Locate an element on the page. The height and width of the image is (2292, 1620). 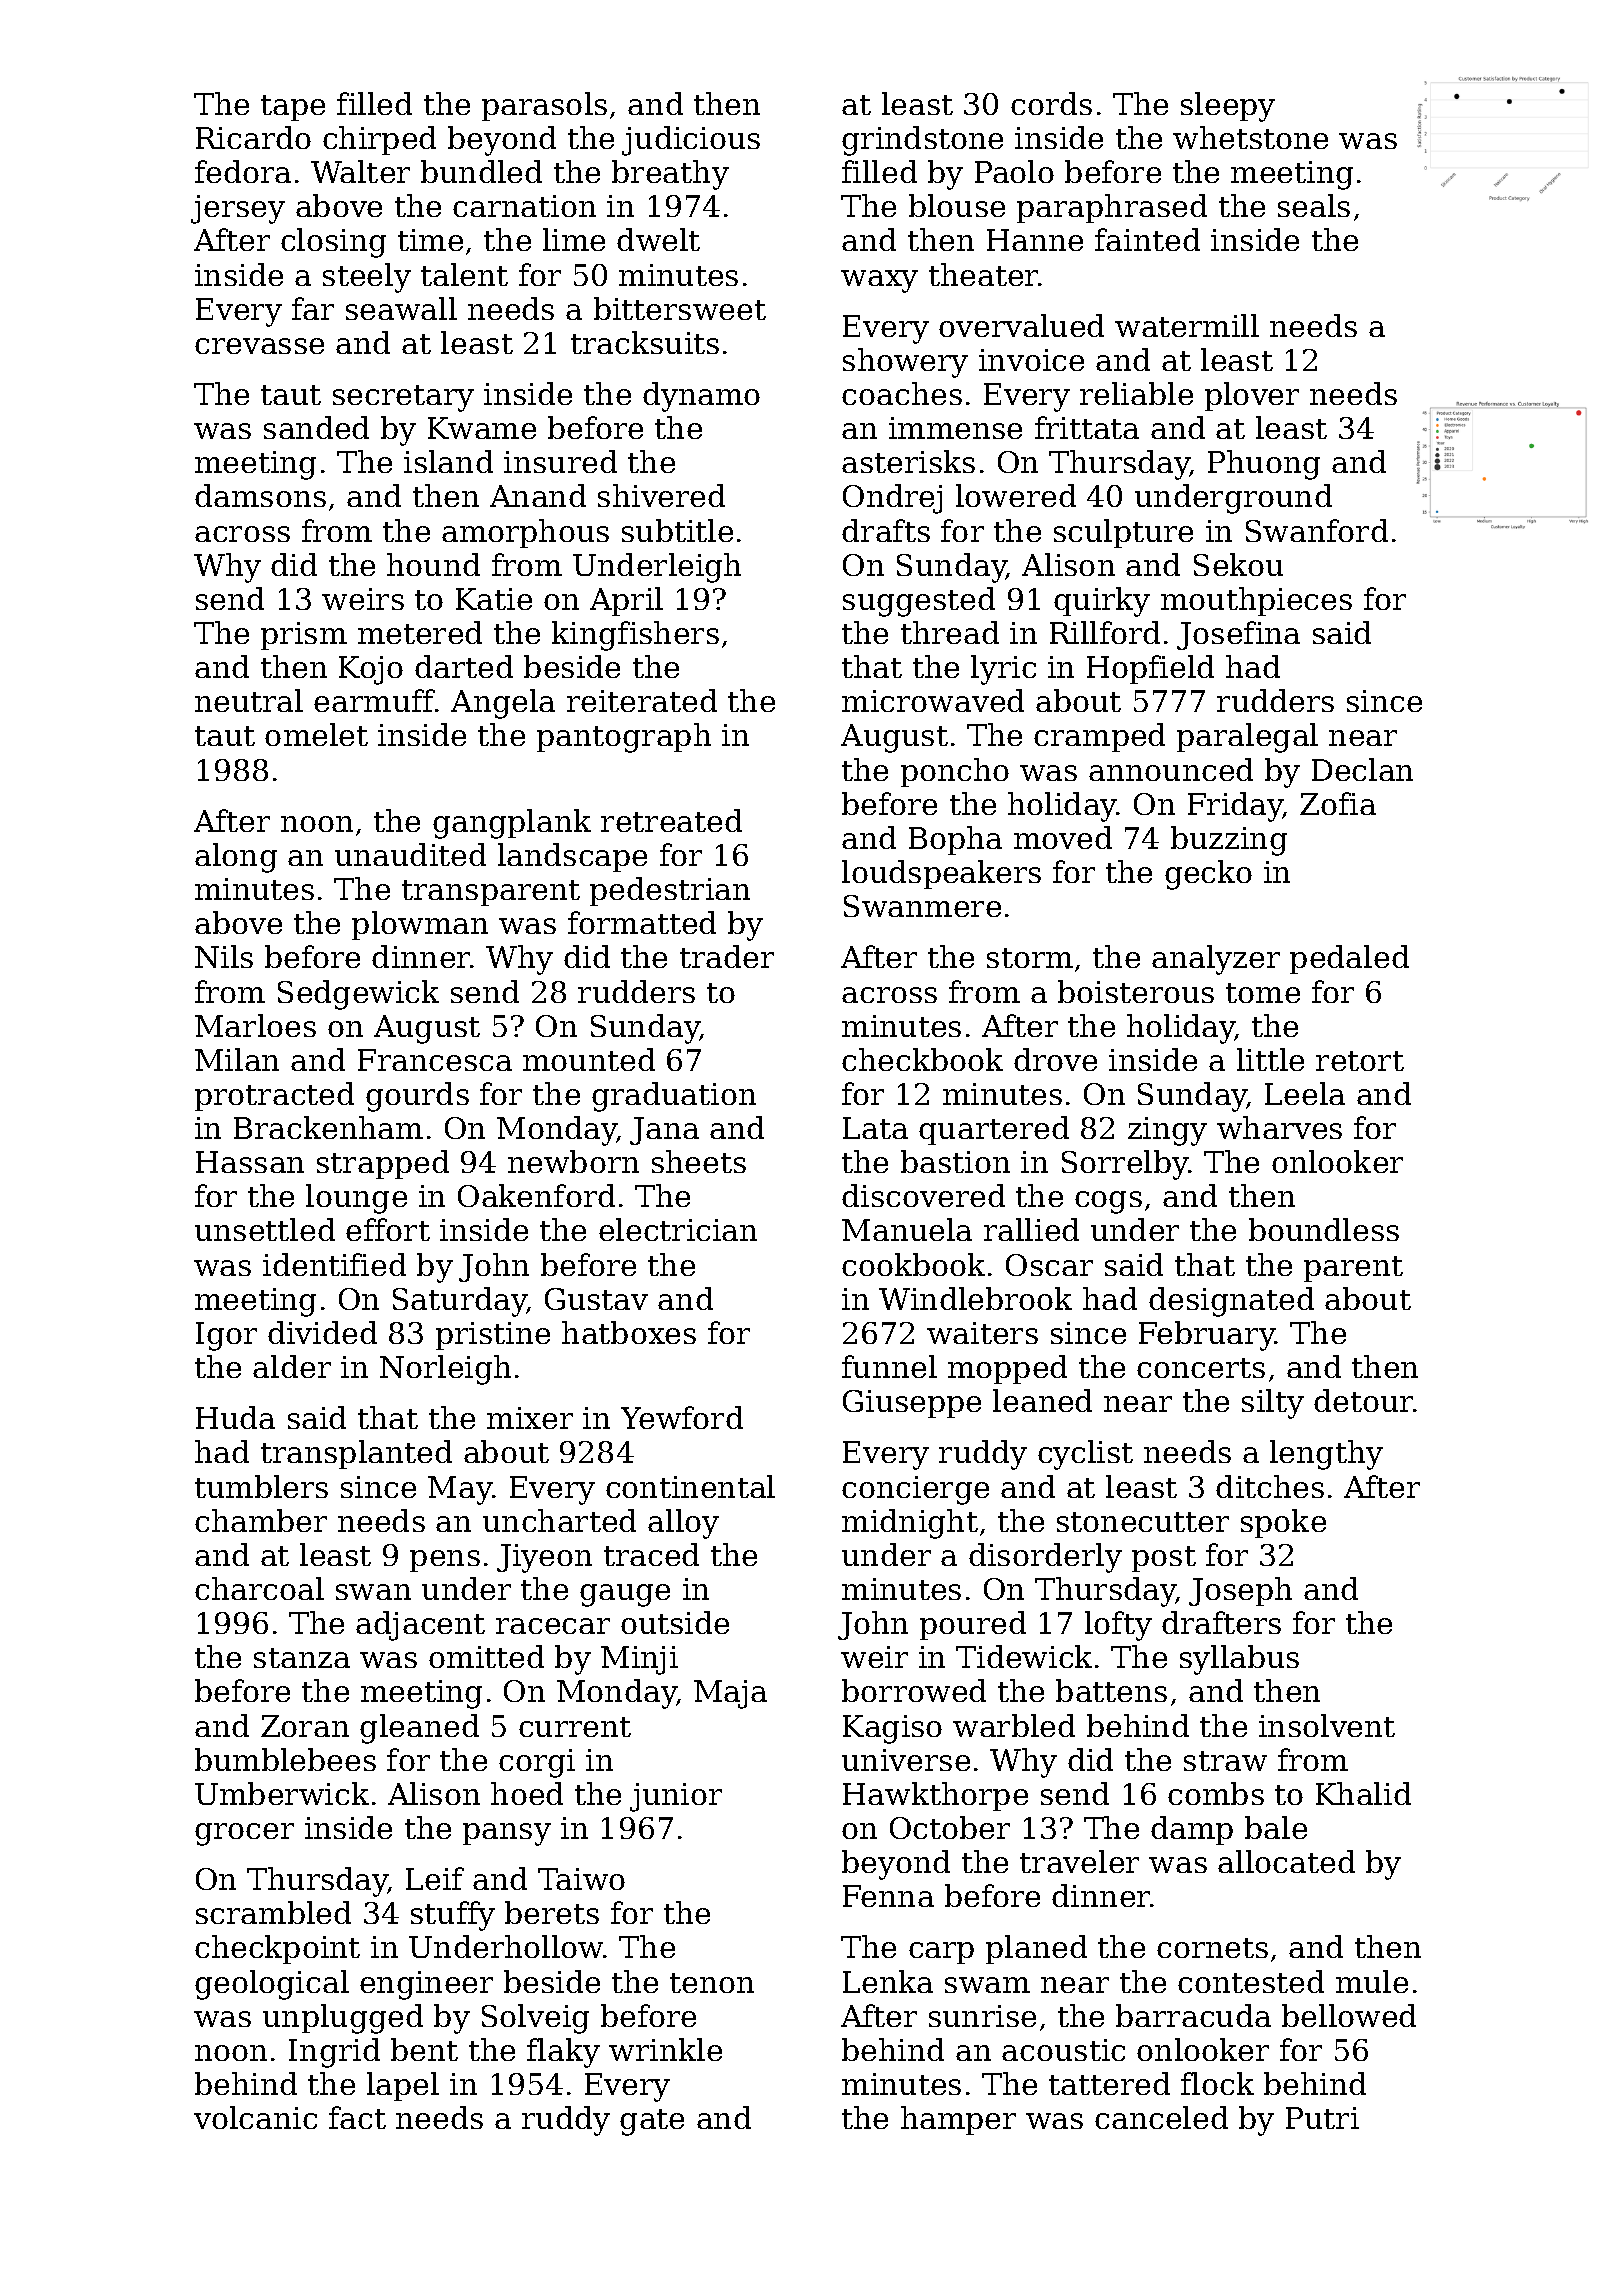
Josefina is located at coordinates (1238, 635).
